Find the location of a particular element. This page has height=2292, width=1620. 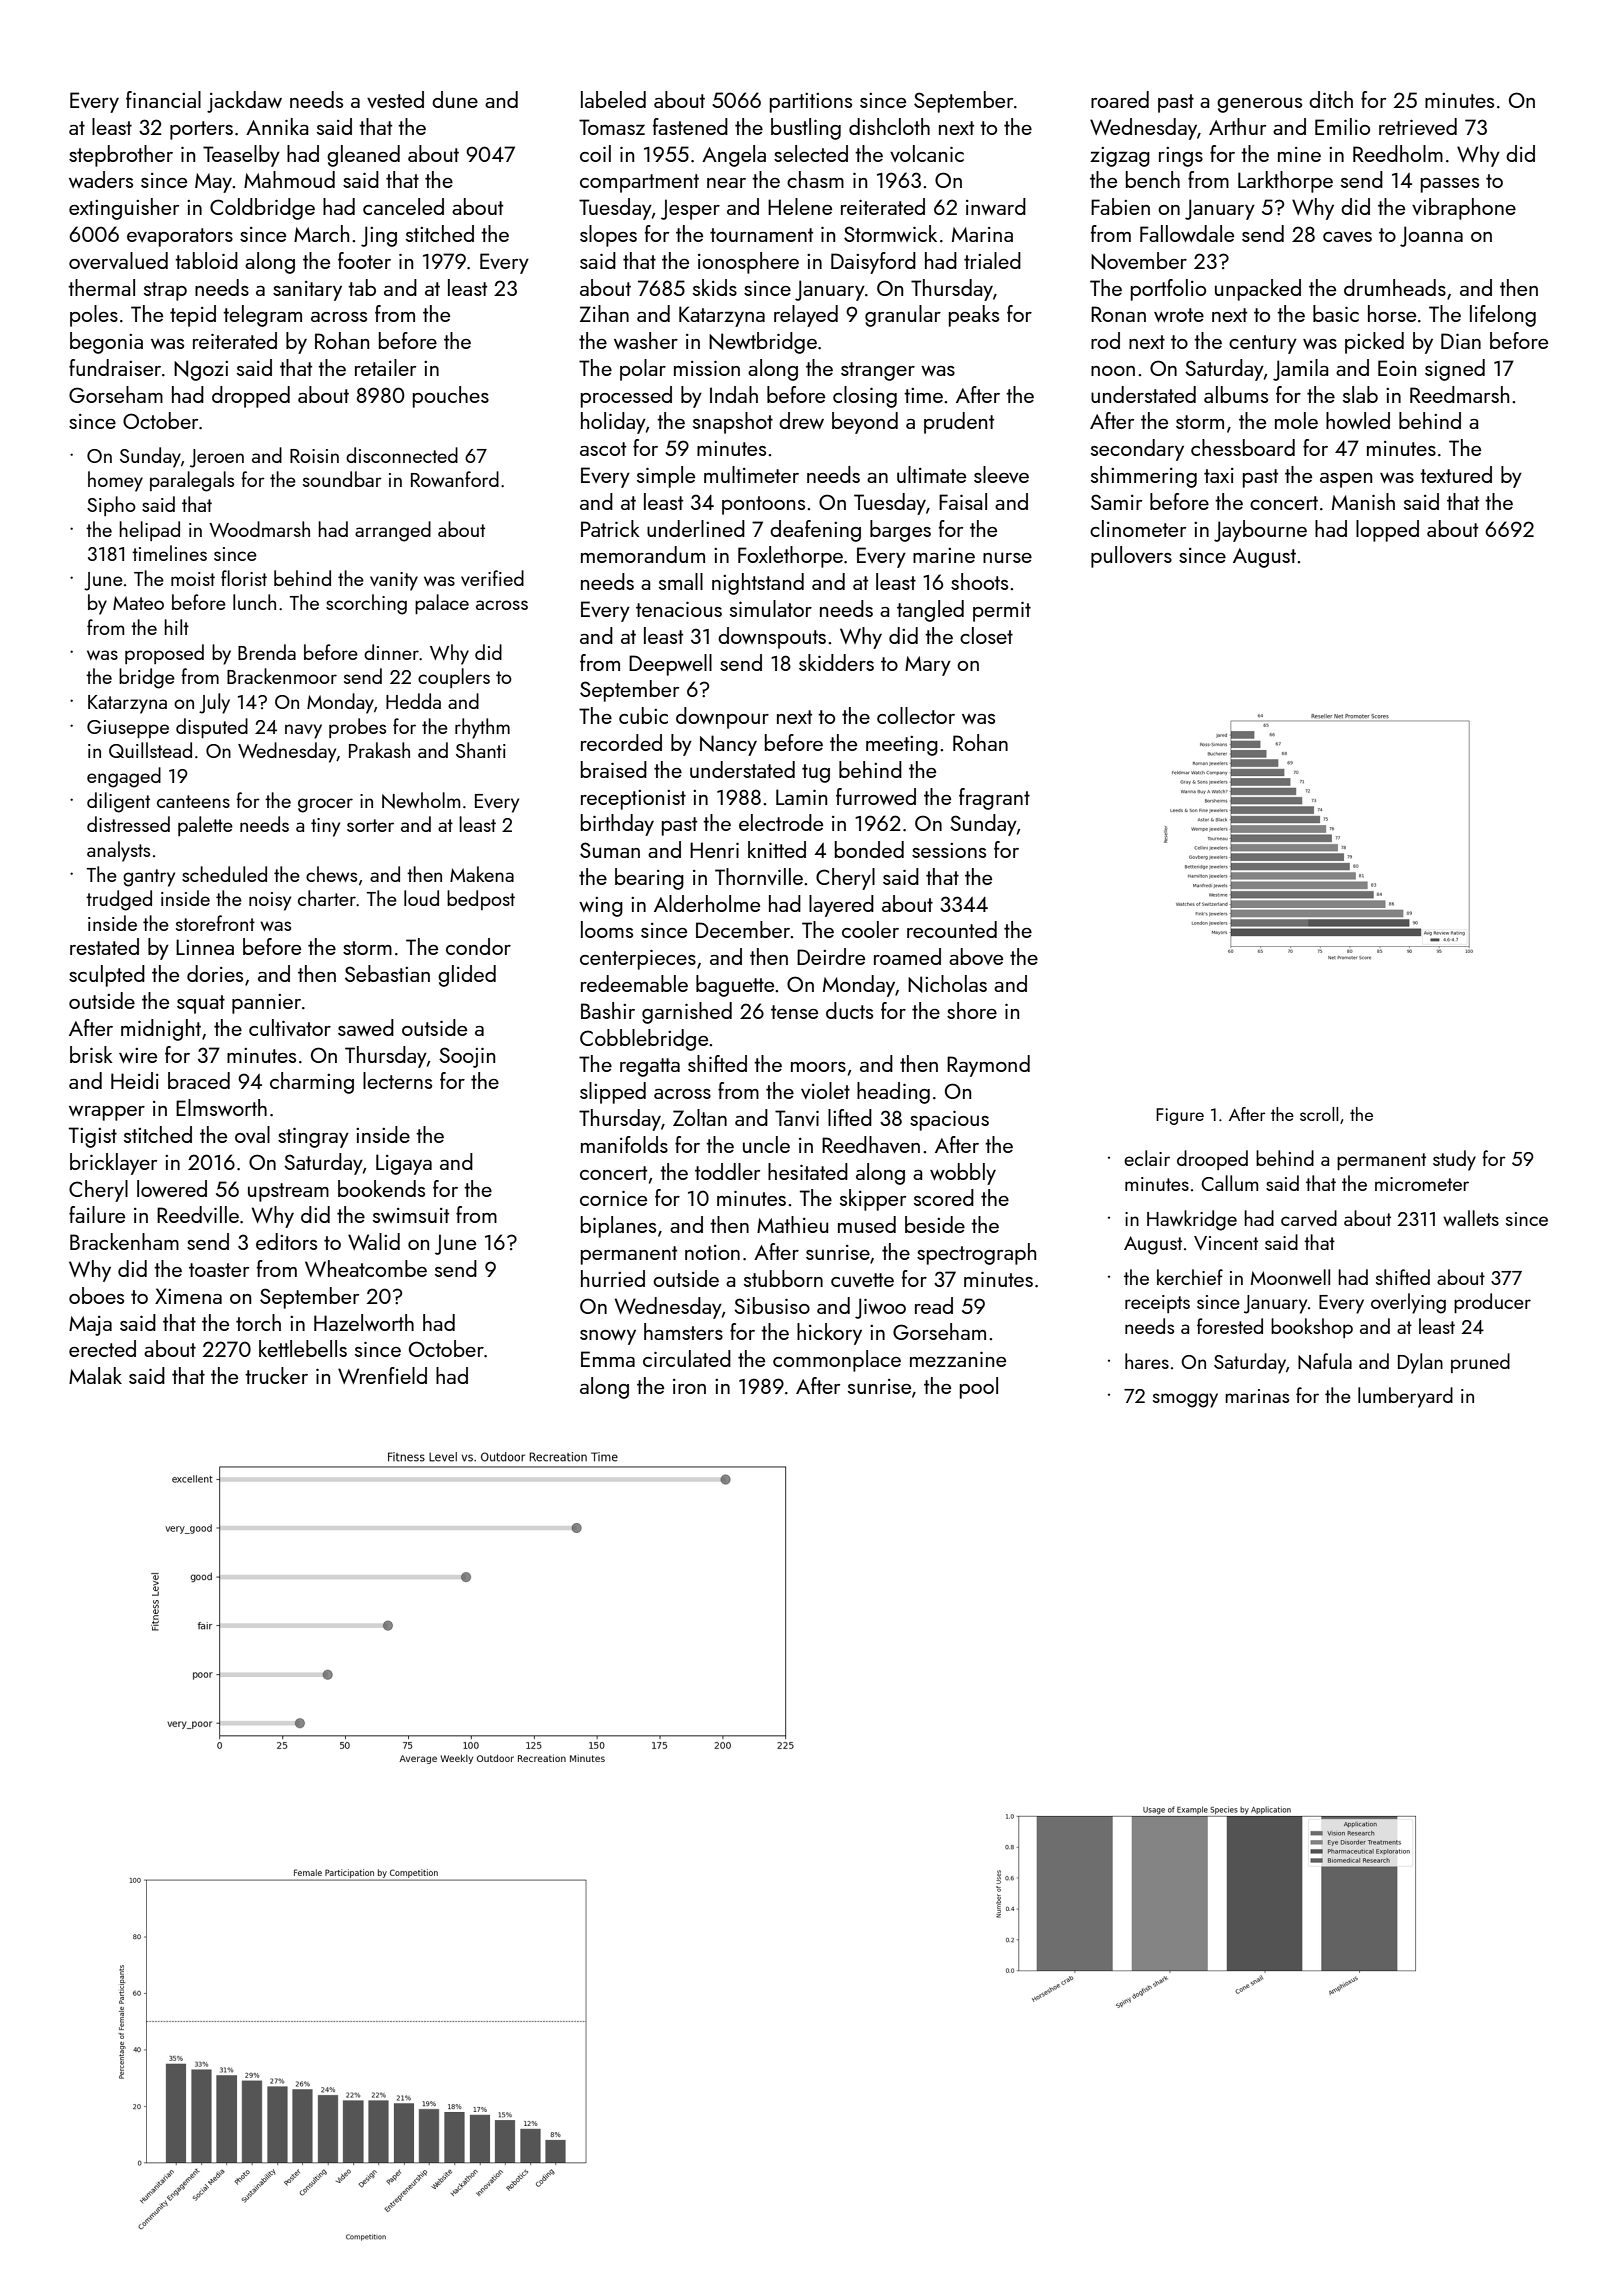

analysts is located at coordinates (118, 851).
